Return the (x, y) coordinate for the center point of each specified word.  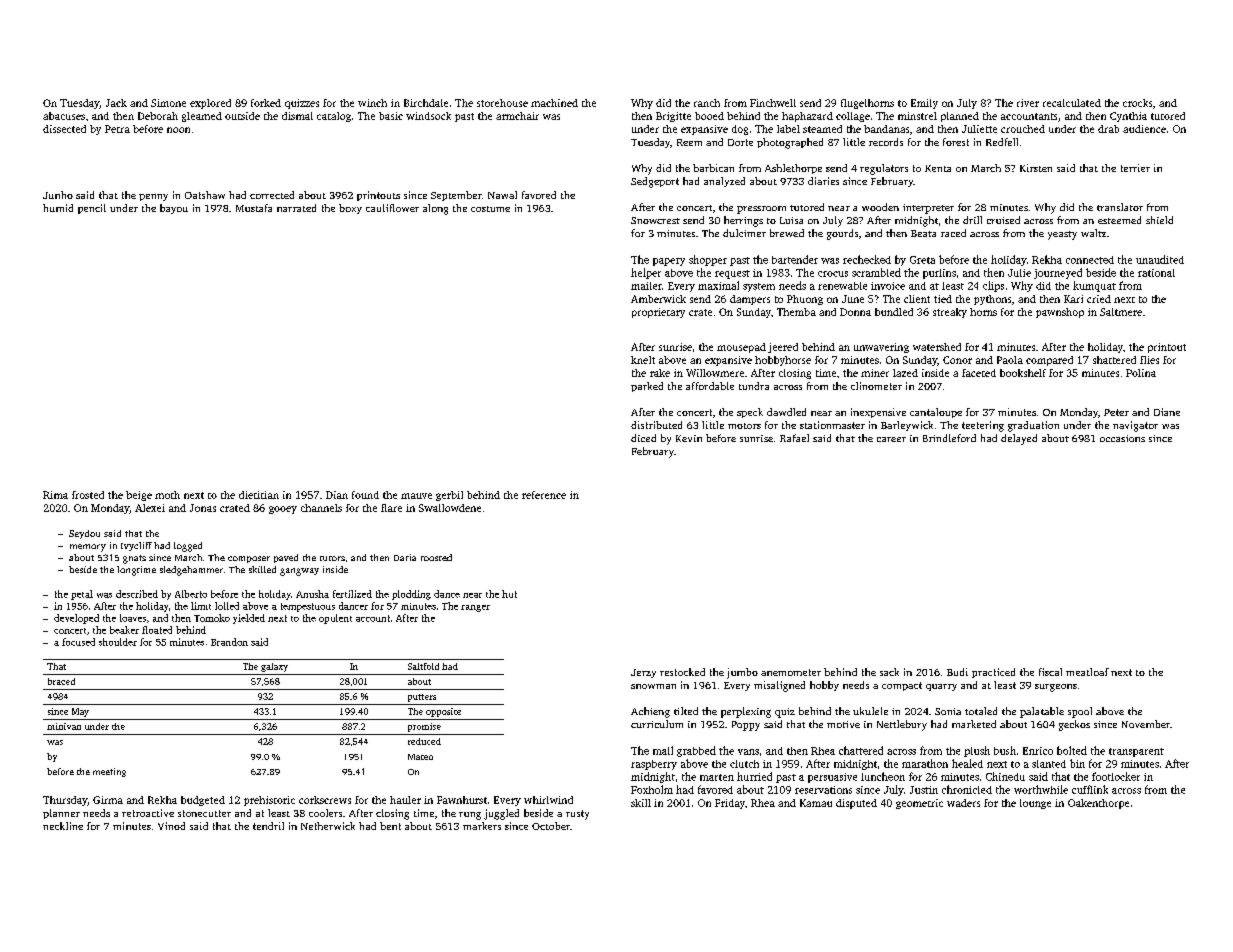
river (1028, 103)
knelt (643, 360)
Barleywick (907, 426)
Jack (116, 103)
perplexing (746, 712)
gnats (134, 559)
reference (544, 495)
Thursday (65, 801)
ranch (707, 103)
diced (643, 438)
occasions (1122, 438)
